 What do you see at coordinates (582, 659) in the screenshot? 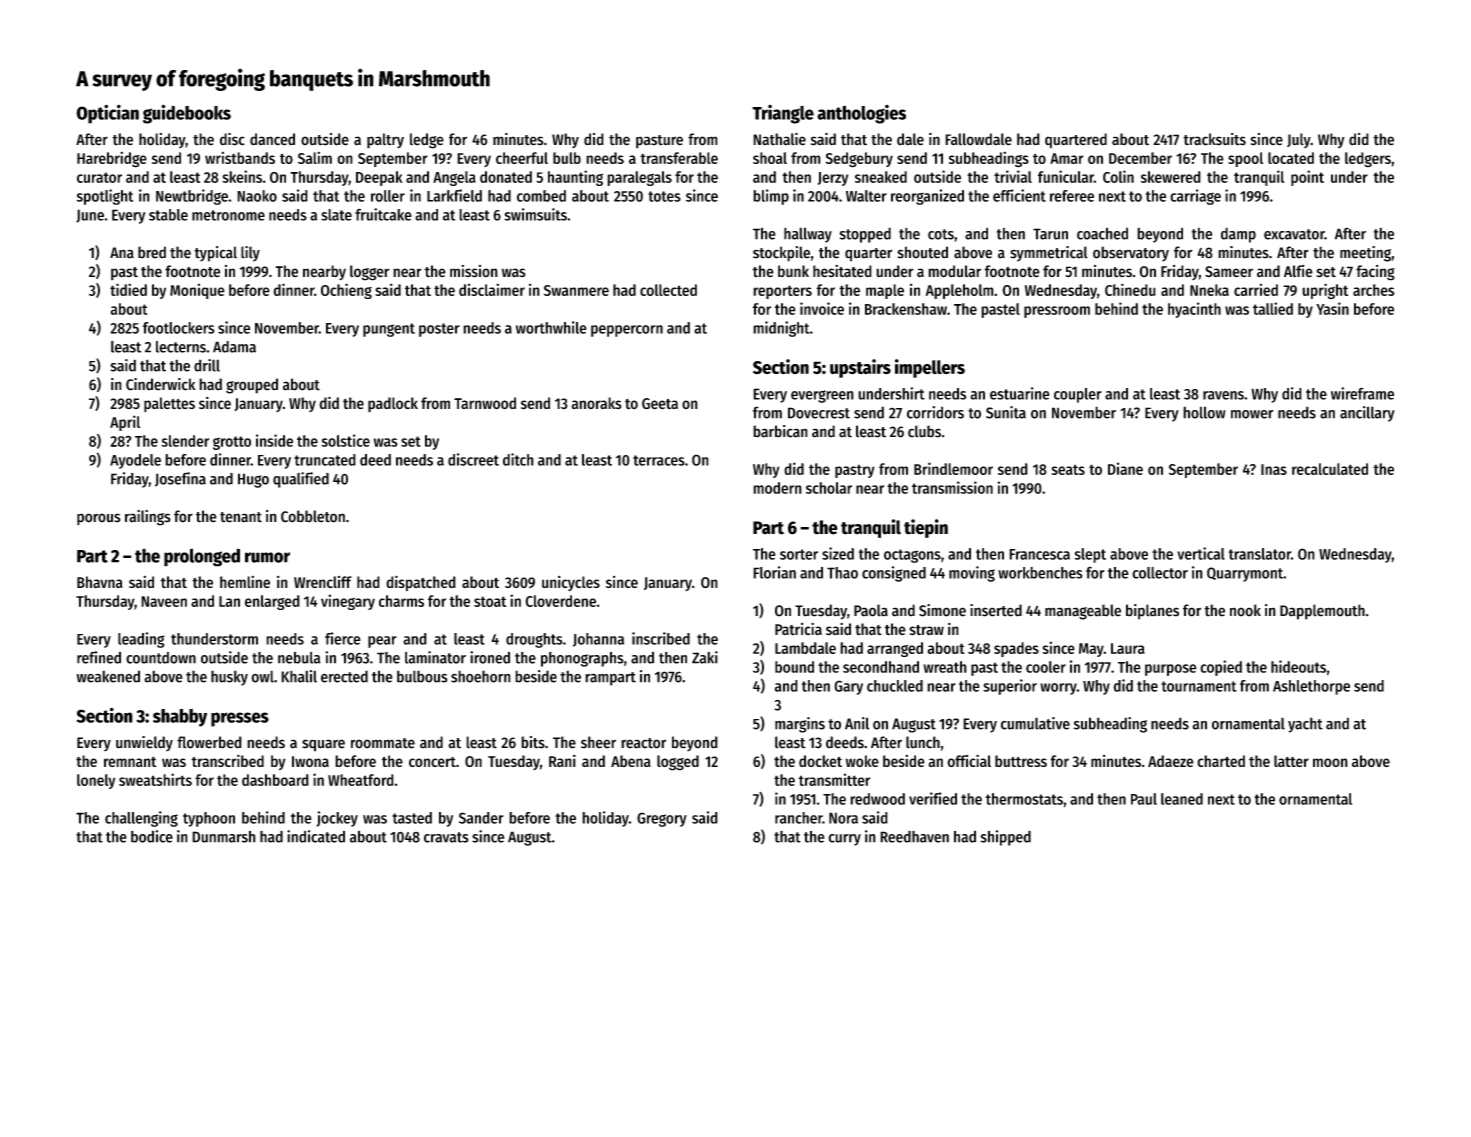
I see `phonographs` at bounding box center [582, 659].
